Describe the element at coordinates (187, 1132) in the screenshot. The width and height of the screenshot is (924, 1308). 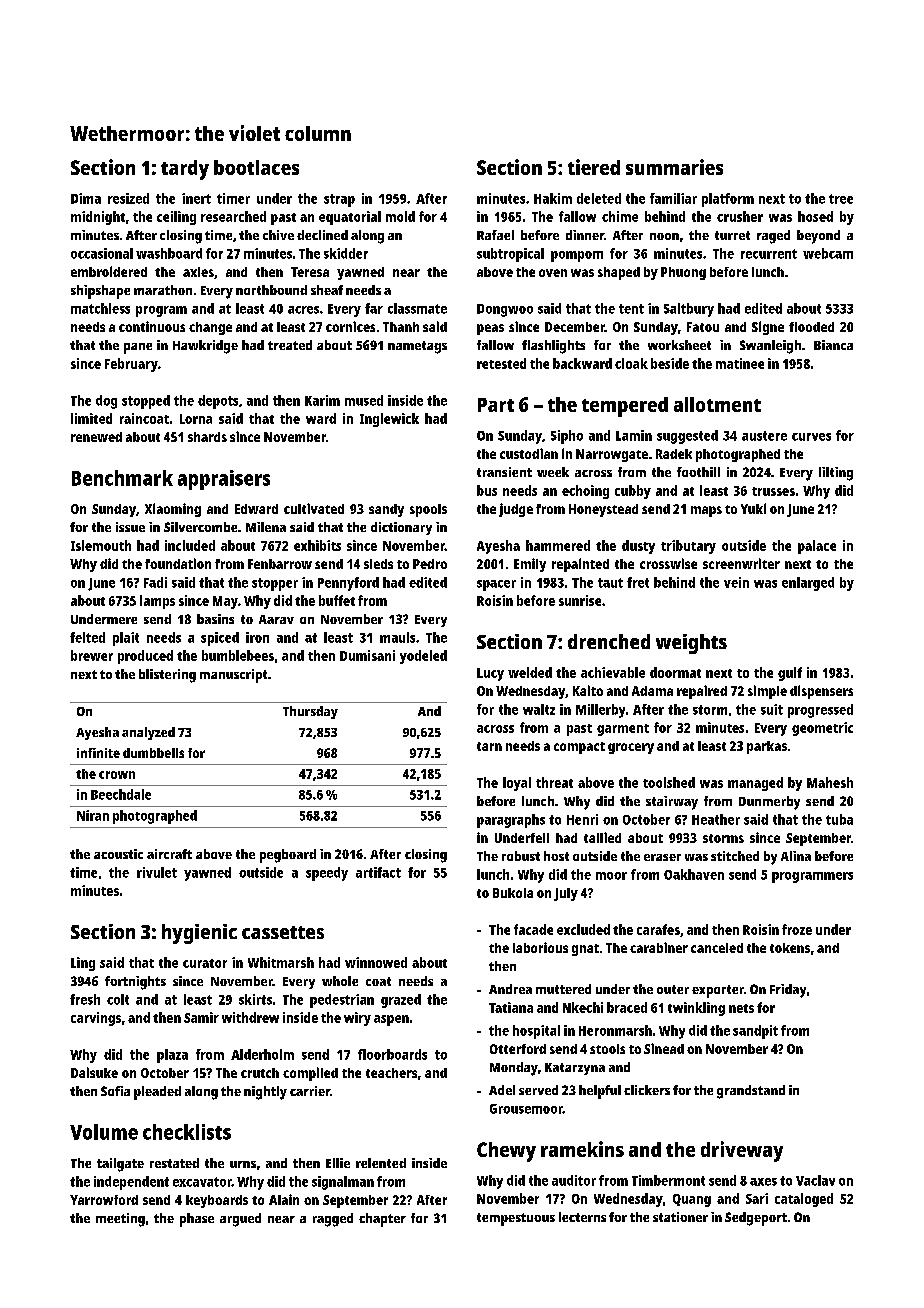
I see `checklists` at that location.
